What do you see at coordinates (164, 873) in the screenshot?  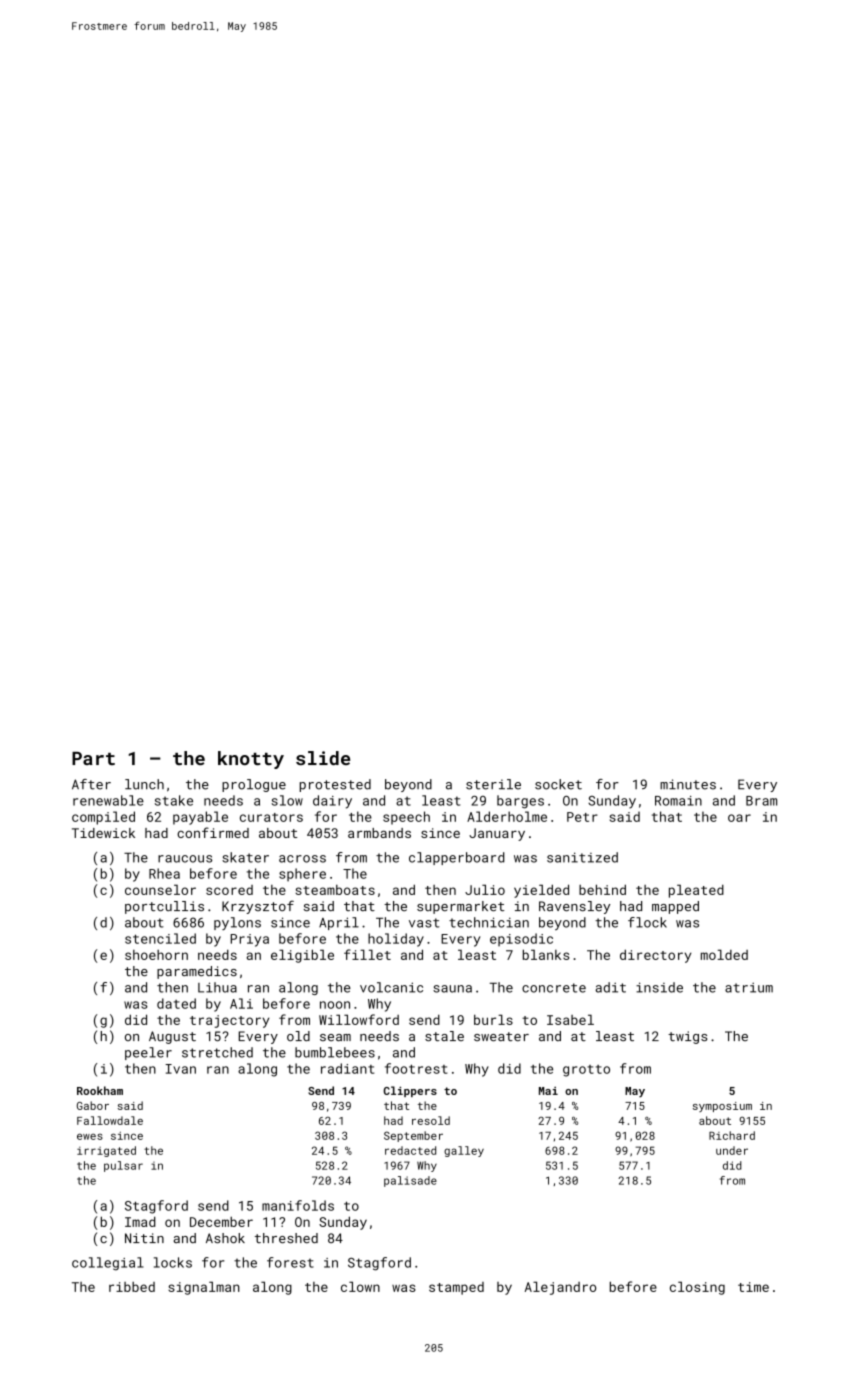 I see `Rhea` at bounding box center [164, 873].
